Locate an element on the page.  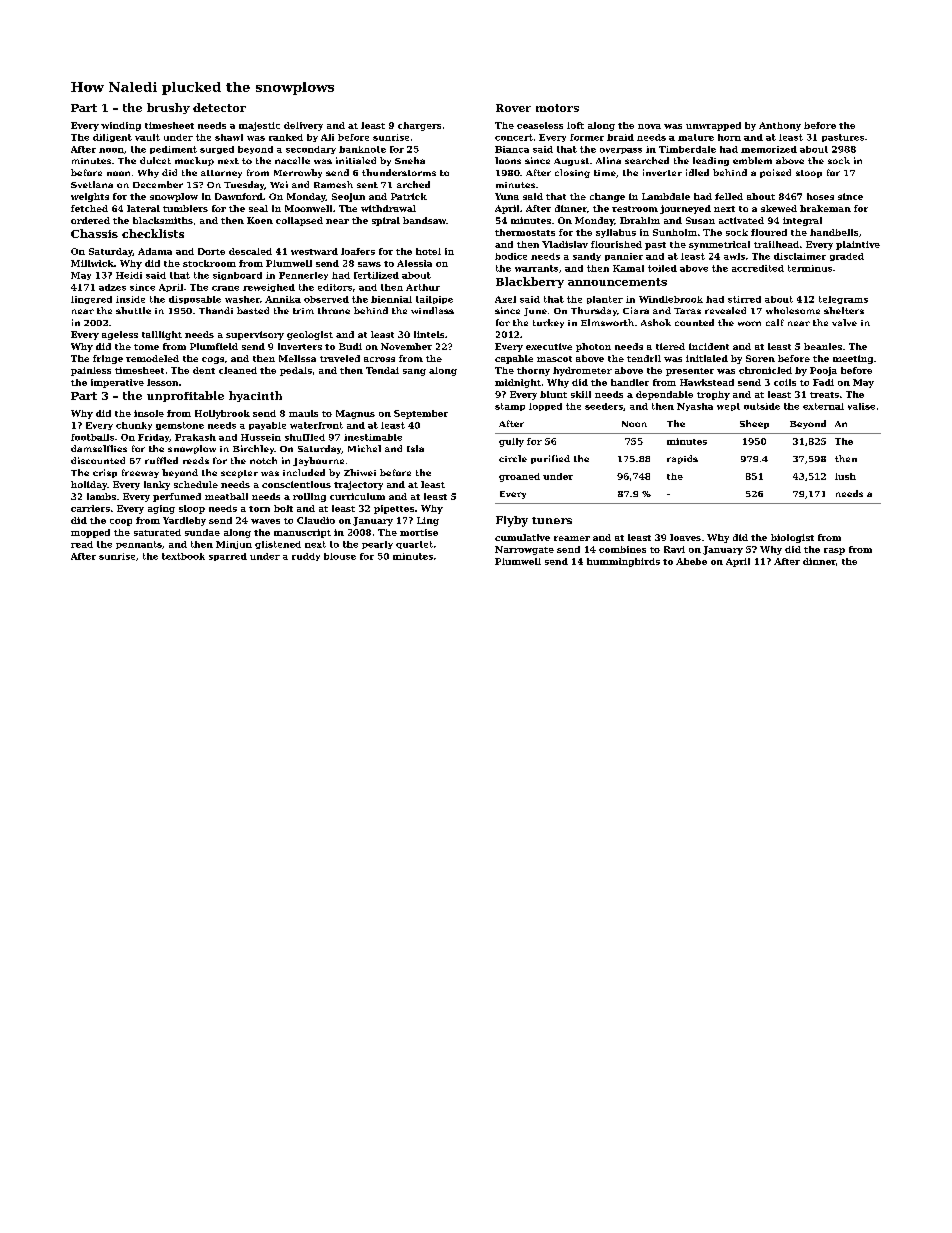
Kamal is located at coordinates (628, 268).
